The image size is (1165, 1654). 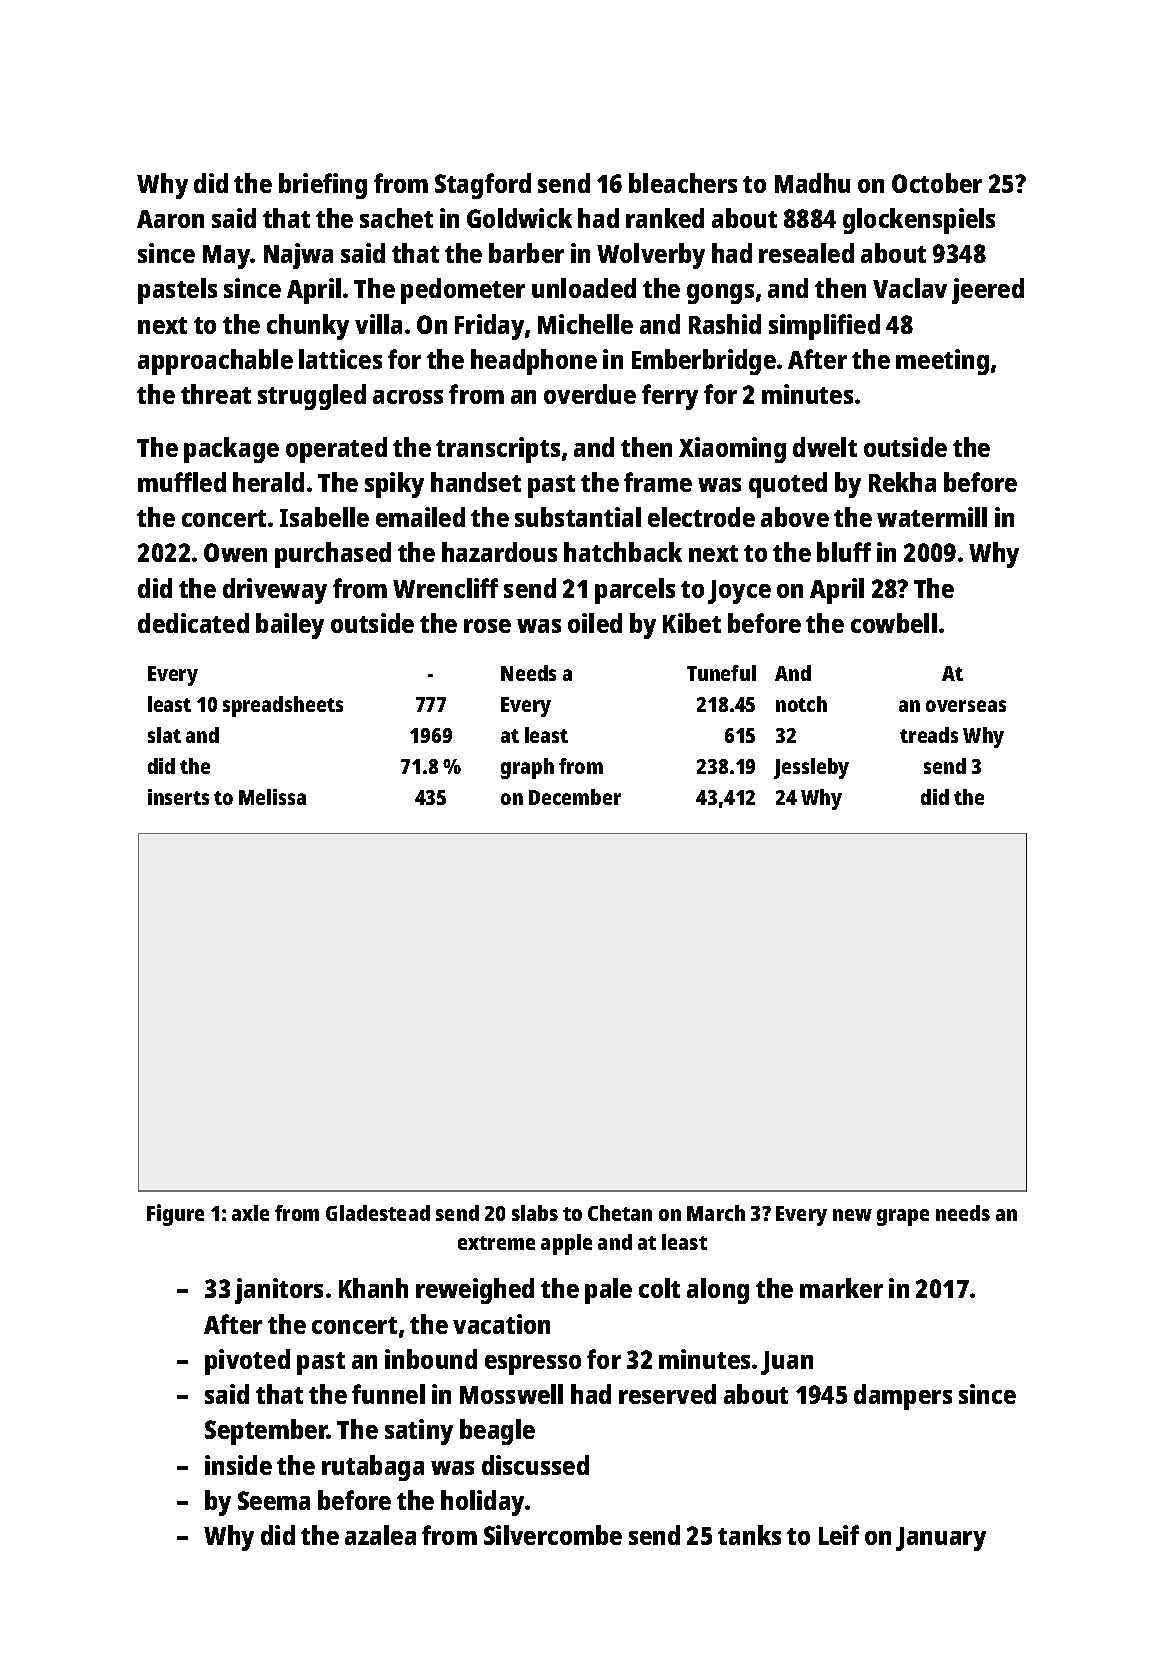 What do you see at coordinates (247, 1362) in the document?
I see `pivoted` at bounding box center [247, 1362].
